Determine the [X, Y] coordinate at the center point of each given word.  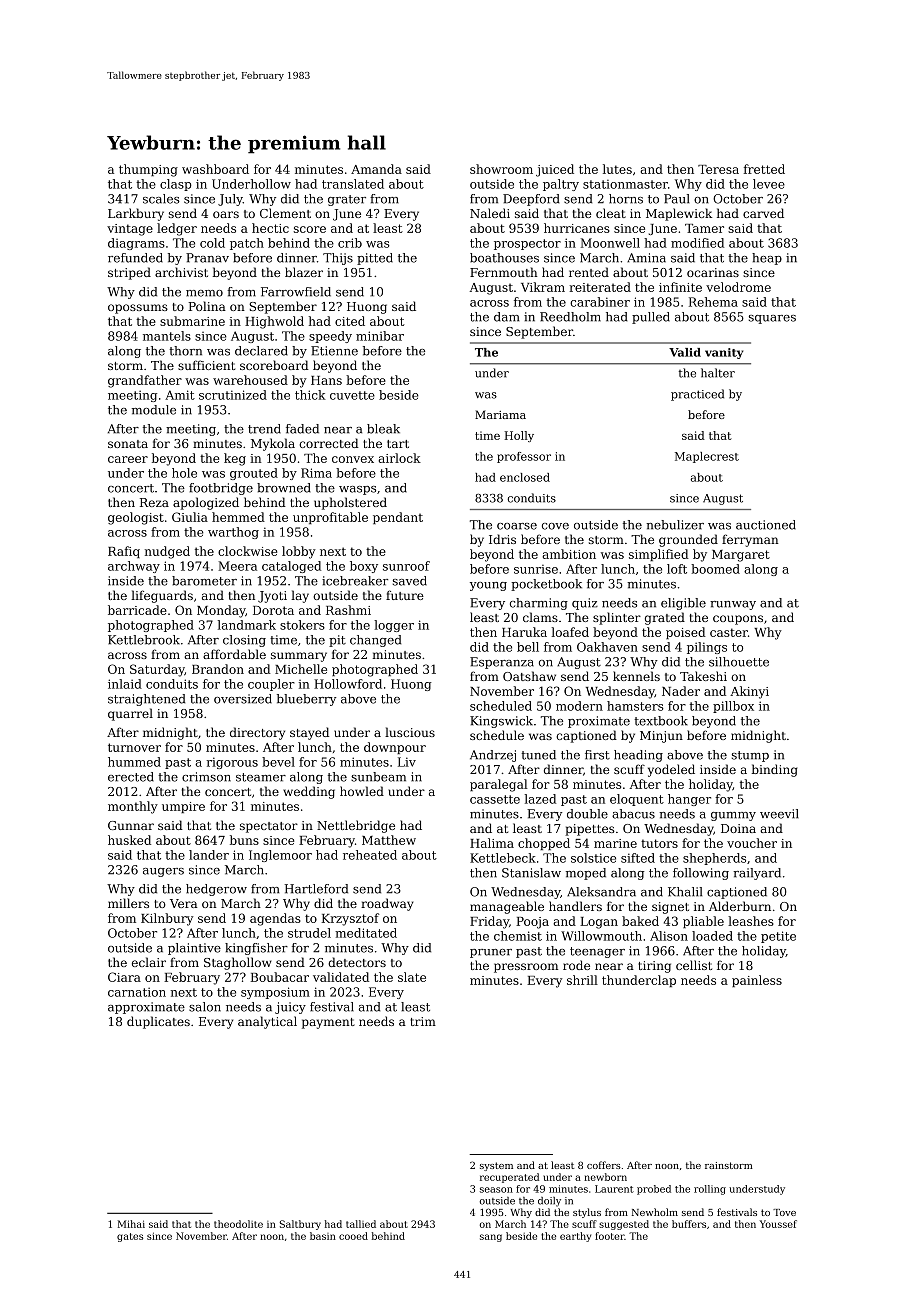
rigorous [232, 763]
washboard [215, 169]
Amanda [376, 169]
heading [638, 756]
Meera [237, 566]
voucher [752, 843]
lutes [617, 169]
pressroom [526, 968]
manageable [507, 907]
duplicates [158, 1022]
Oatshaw [529, 676]
